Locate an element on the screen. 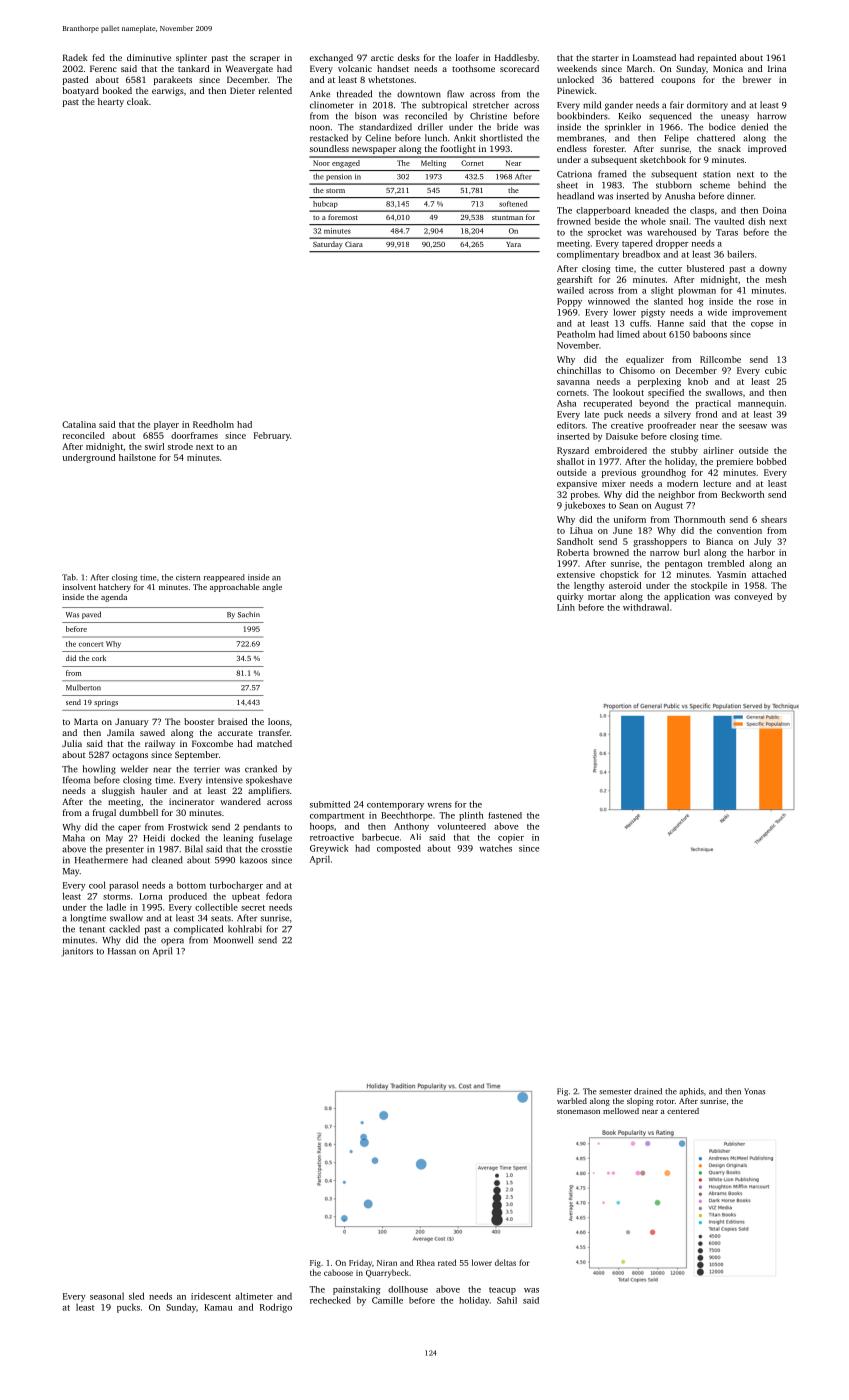 The image size is (849, 1400). baboons is located at coordinates (710, 334).
